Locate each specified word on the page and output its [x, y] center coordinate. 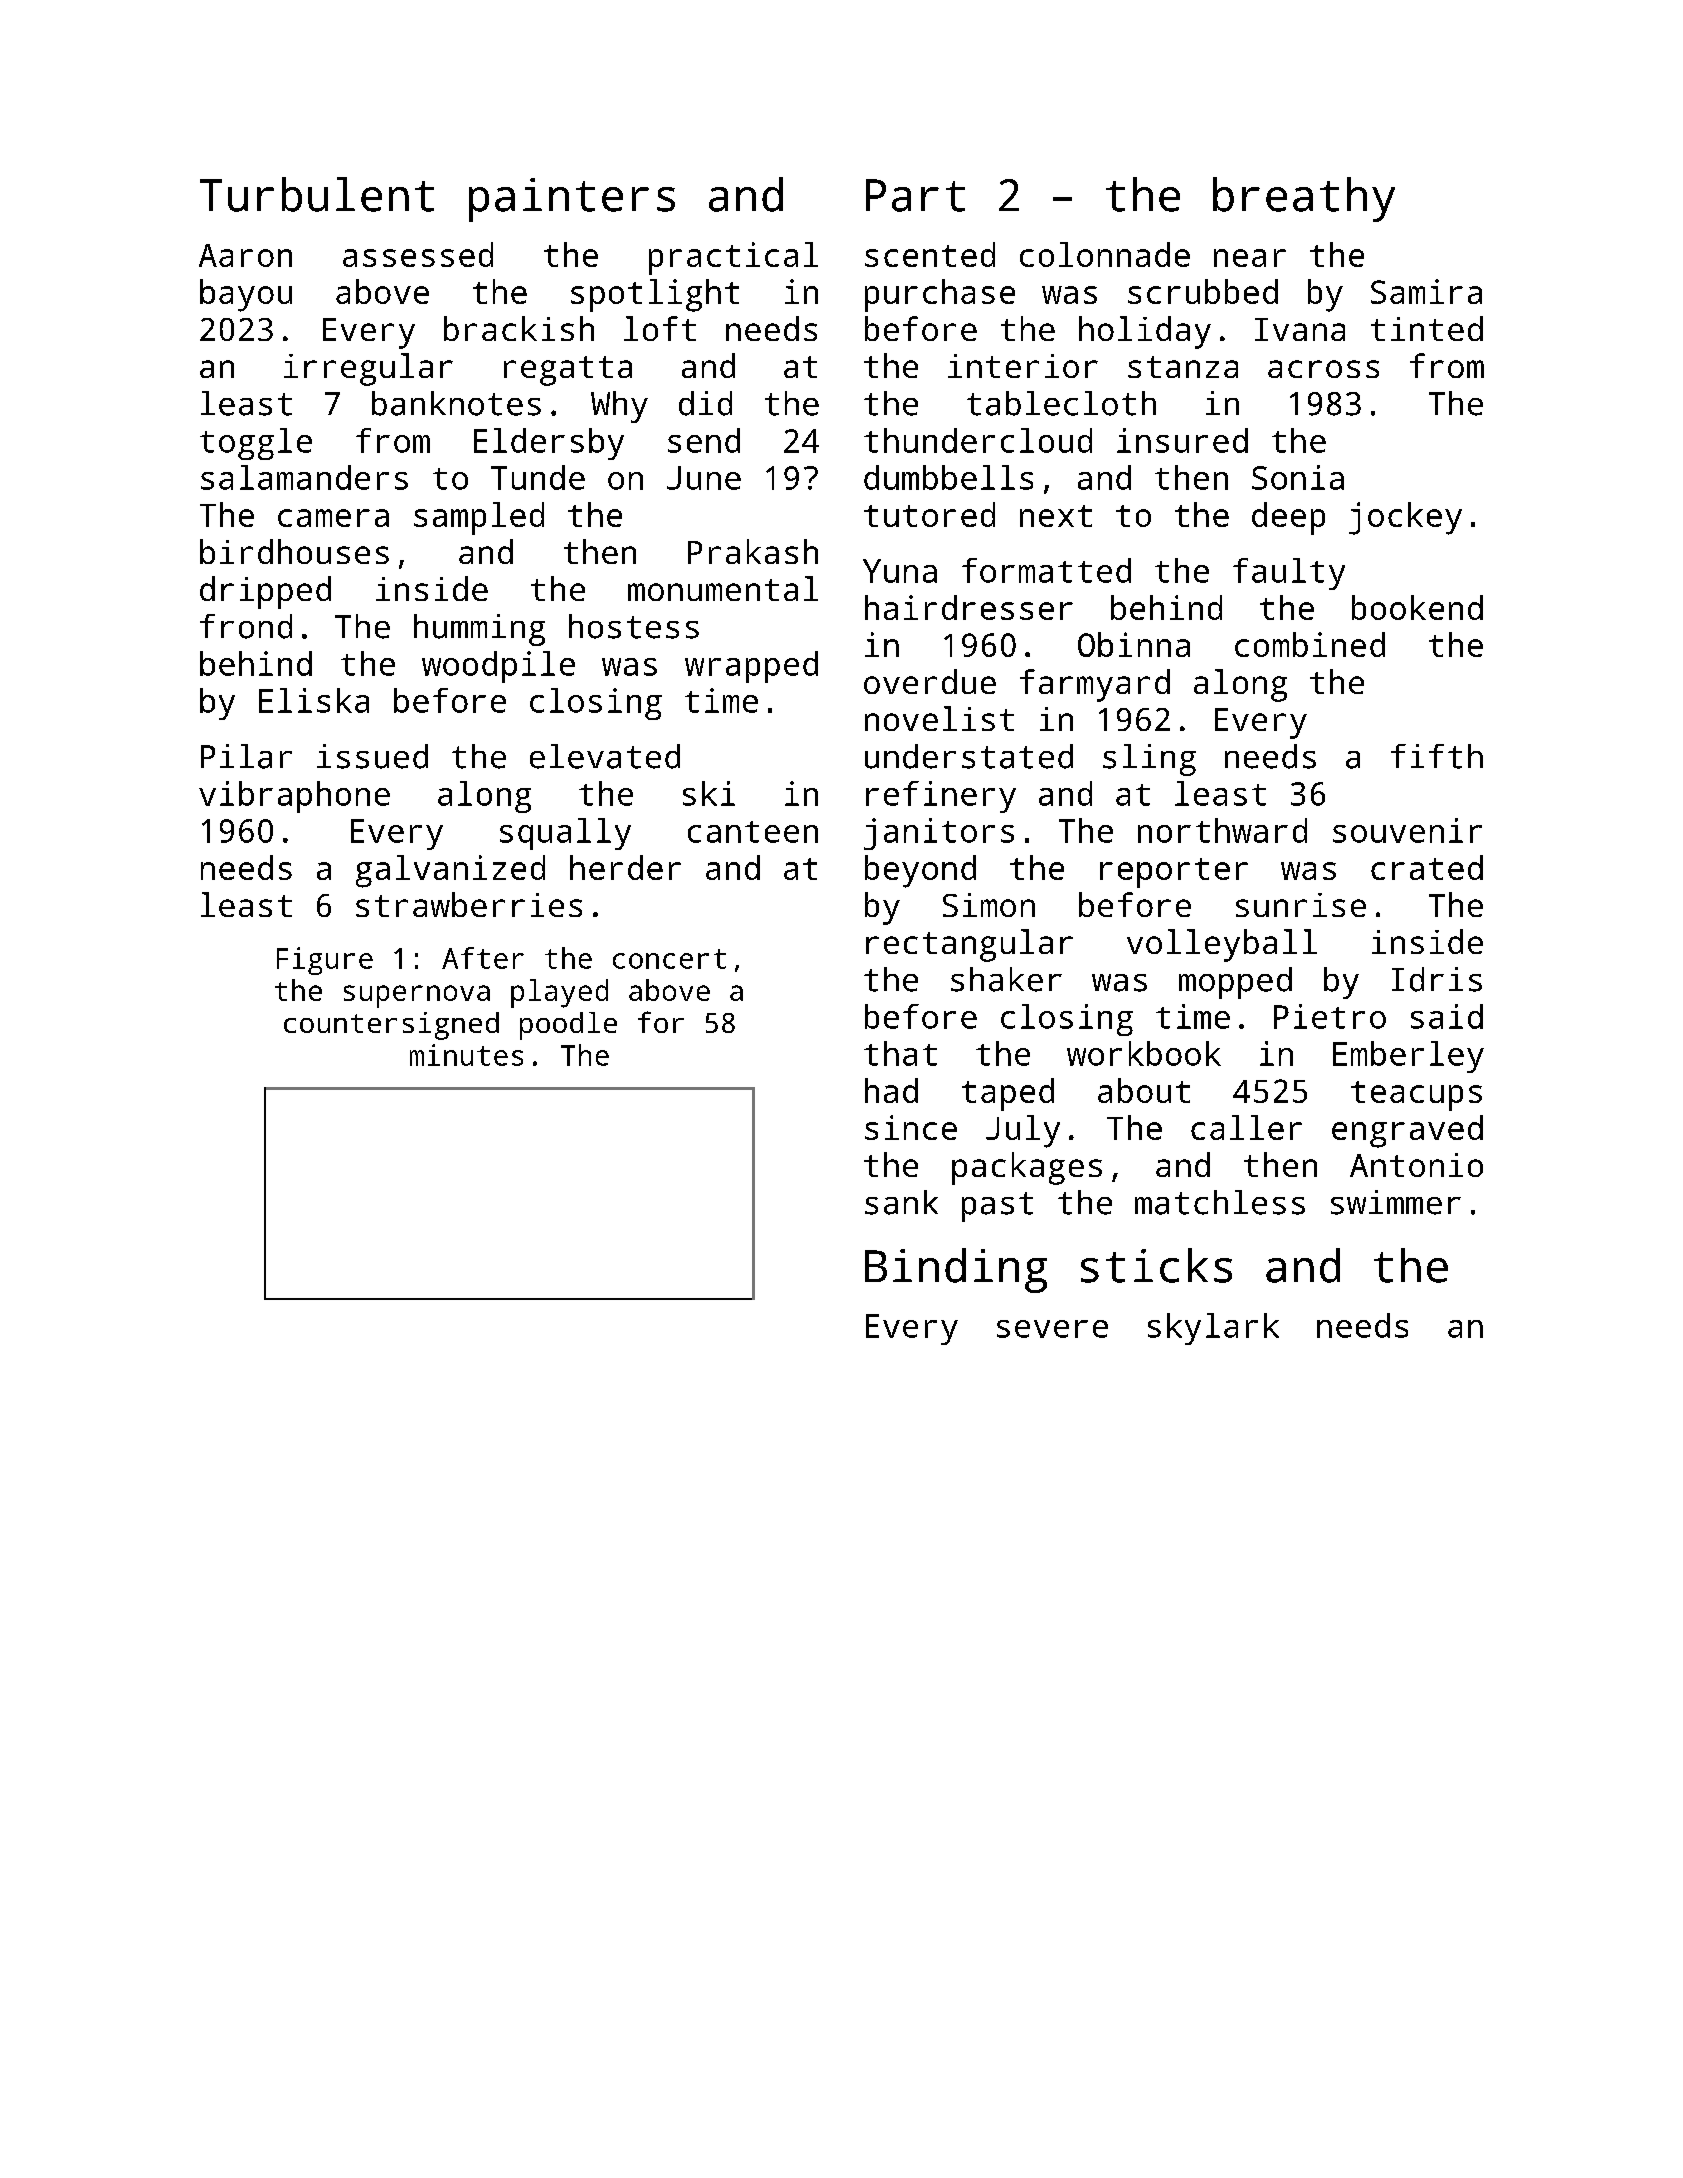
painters [572, 200]
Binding [956, 1270]
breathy [1304, 199]
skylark [1213, 1329]
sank [901, 1202]
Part [915, 195]
